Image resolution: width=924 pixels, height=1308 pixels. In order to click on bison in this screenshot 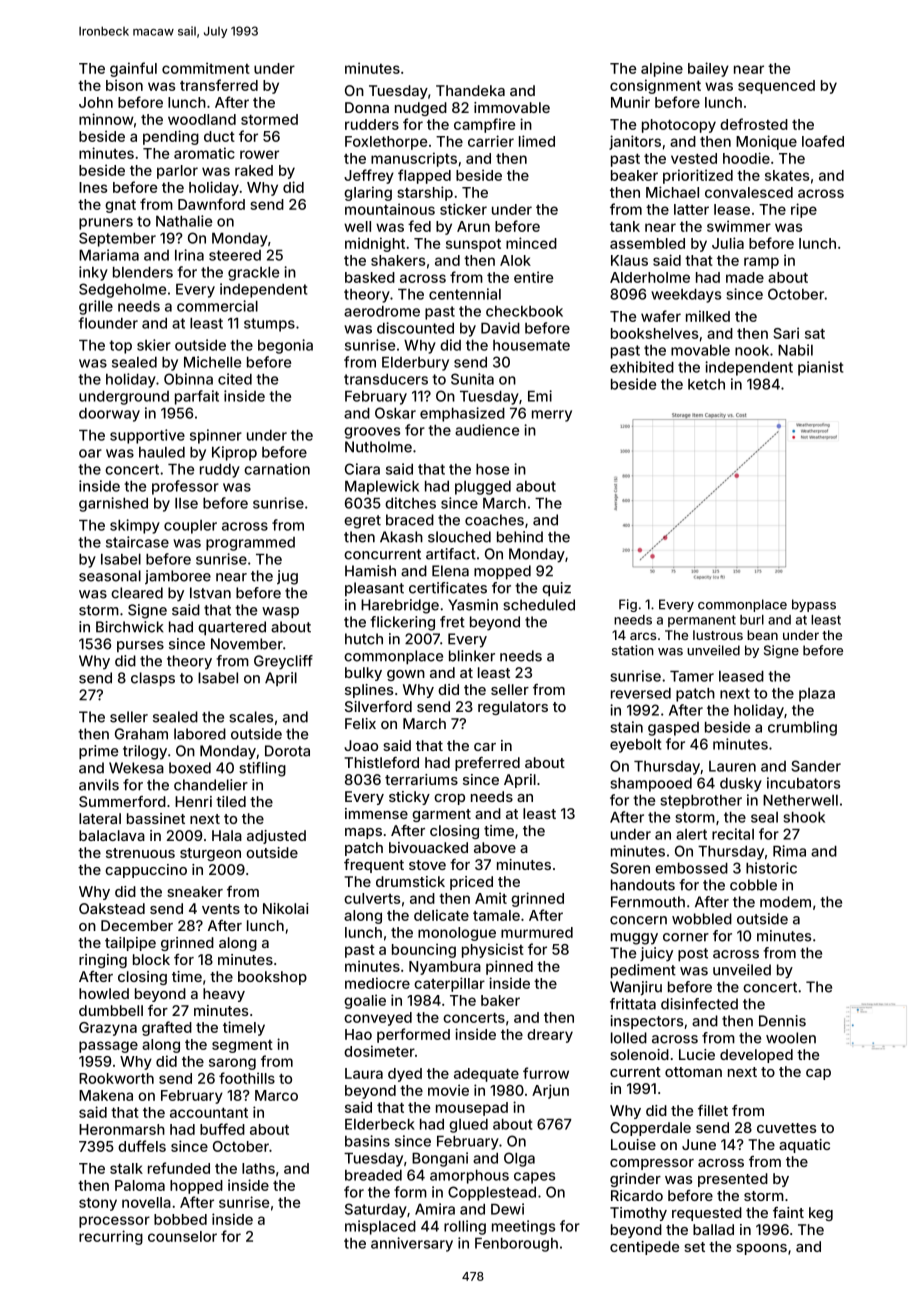, I will do `click(124, 85)`.
